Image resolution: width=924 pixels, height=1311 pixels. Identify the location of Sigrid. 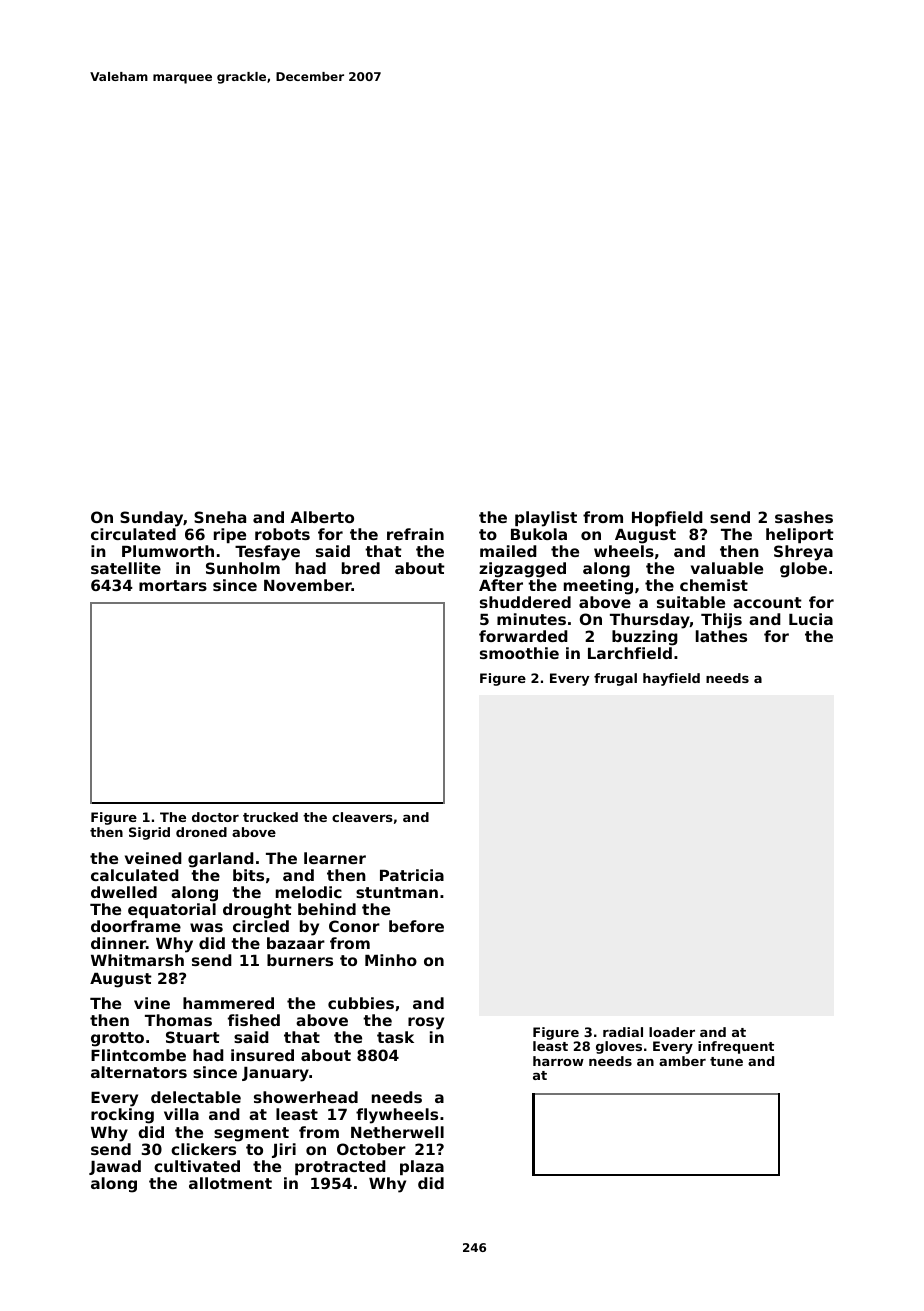
(149, 833).
